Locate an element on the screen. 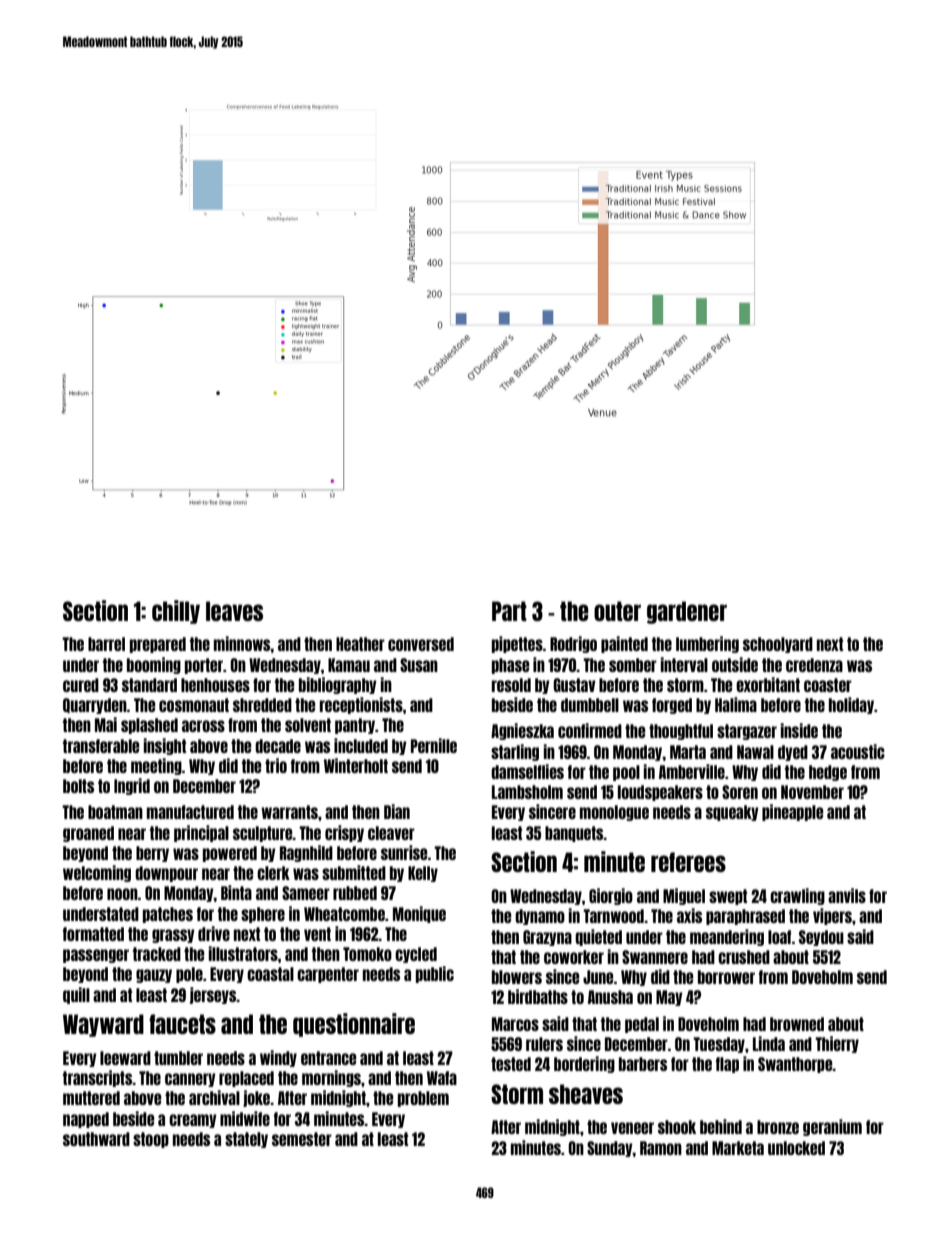 This screenshot has width=952, height=1233. coaster is located at coordinates (828, 685).
